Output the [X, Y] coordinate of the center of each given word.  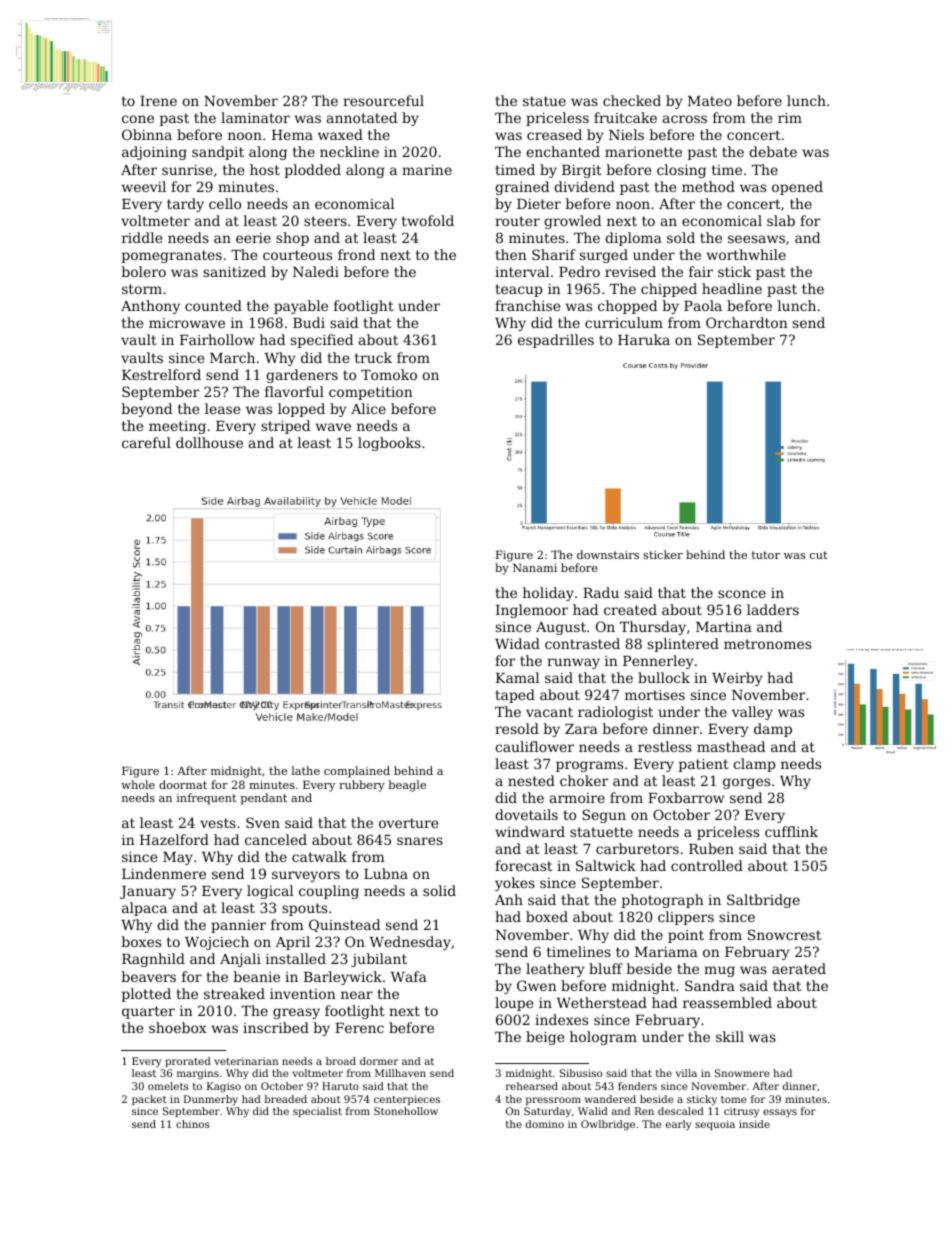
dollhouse [209, 442]
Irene [158, 101]
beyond [147, 410]
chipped [669, 290]
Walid [593, 1111]
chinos [192, 1124]
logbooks [389, 444]
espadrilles [556, 341]
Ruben [711, 848]
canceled [276, 839]
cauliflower [534, 746]
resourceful [383, 100]
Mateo [710, 101]
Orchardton [747, 322]
